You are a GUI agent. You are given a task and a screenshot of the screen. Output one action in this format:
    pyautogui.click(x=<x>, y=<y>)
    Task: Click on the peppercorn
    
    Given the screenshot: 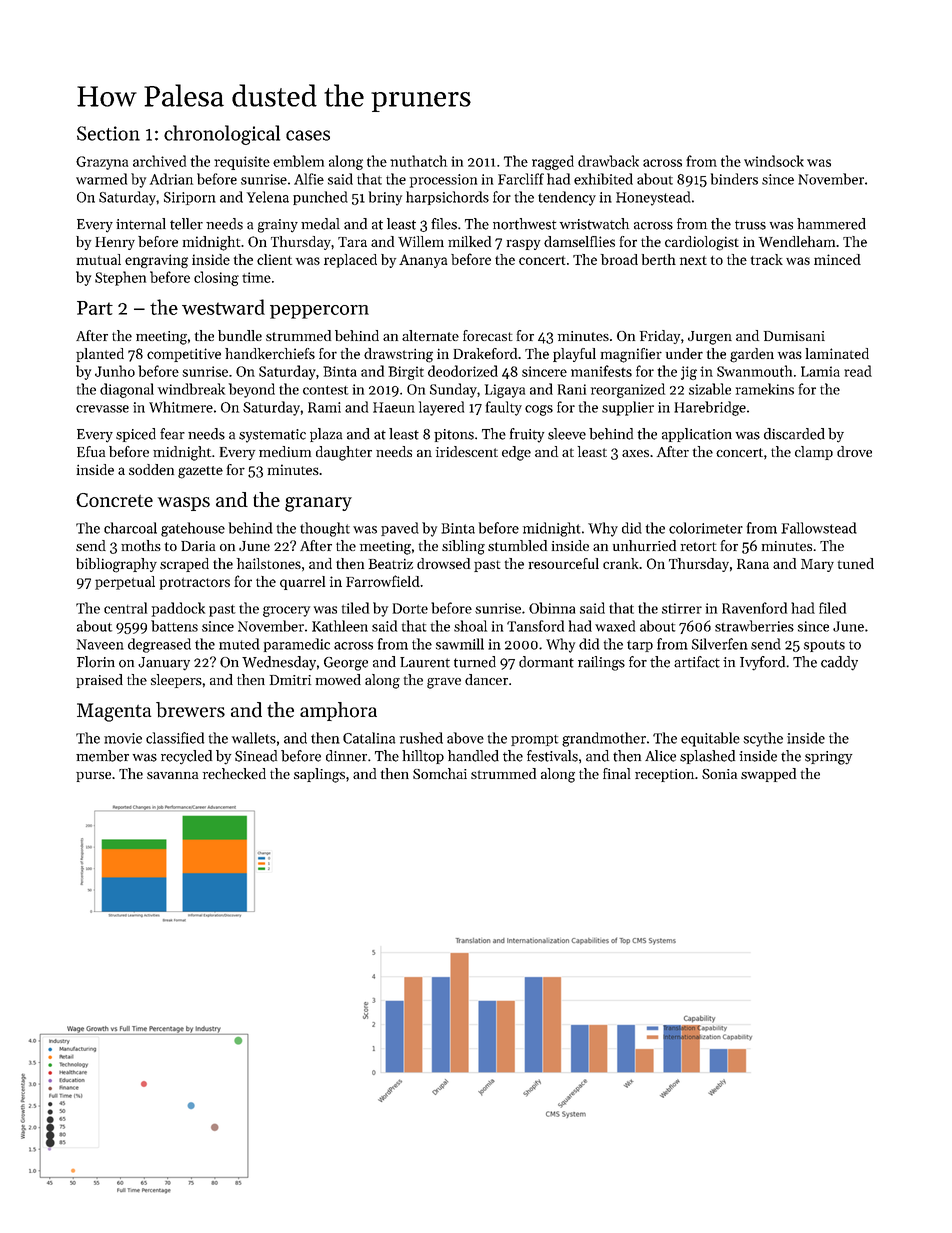 What is the action you would take?
    pyautogui.click(x=319, y=312)
